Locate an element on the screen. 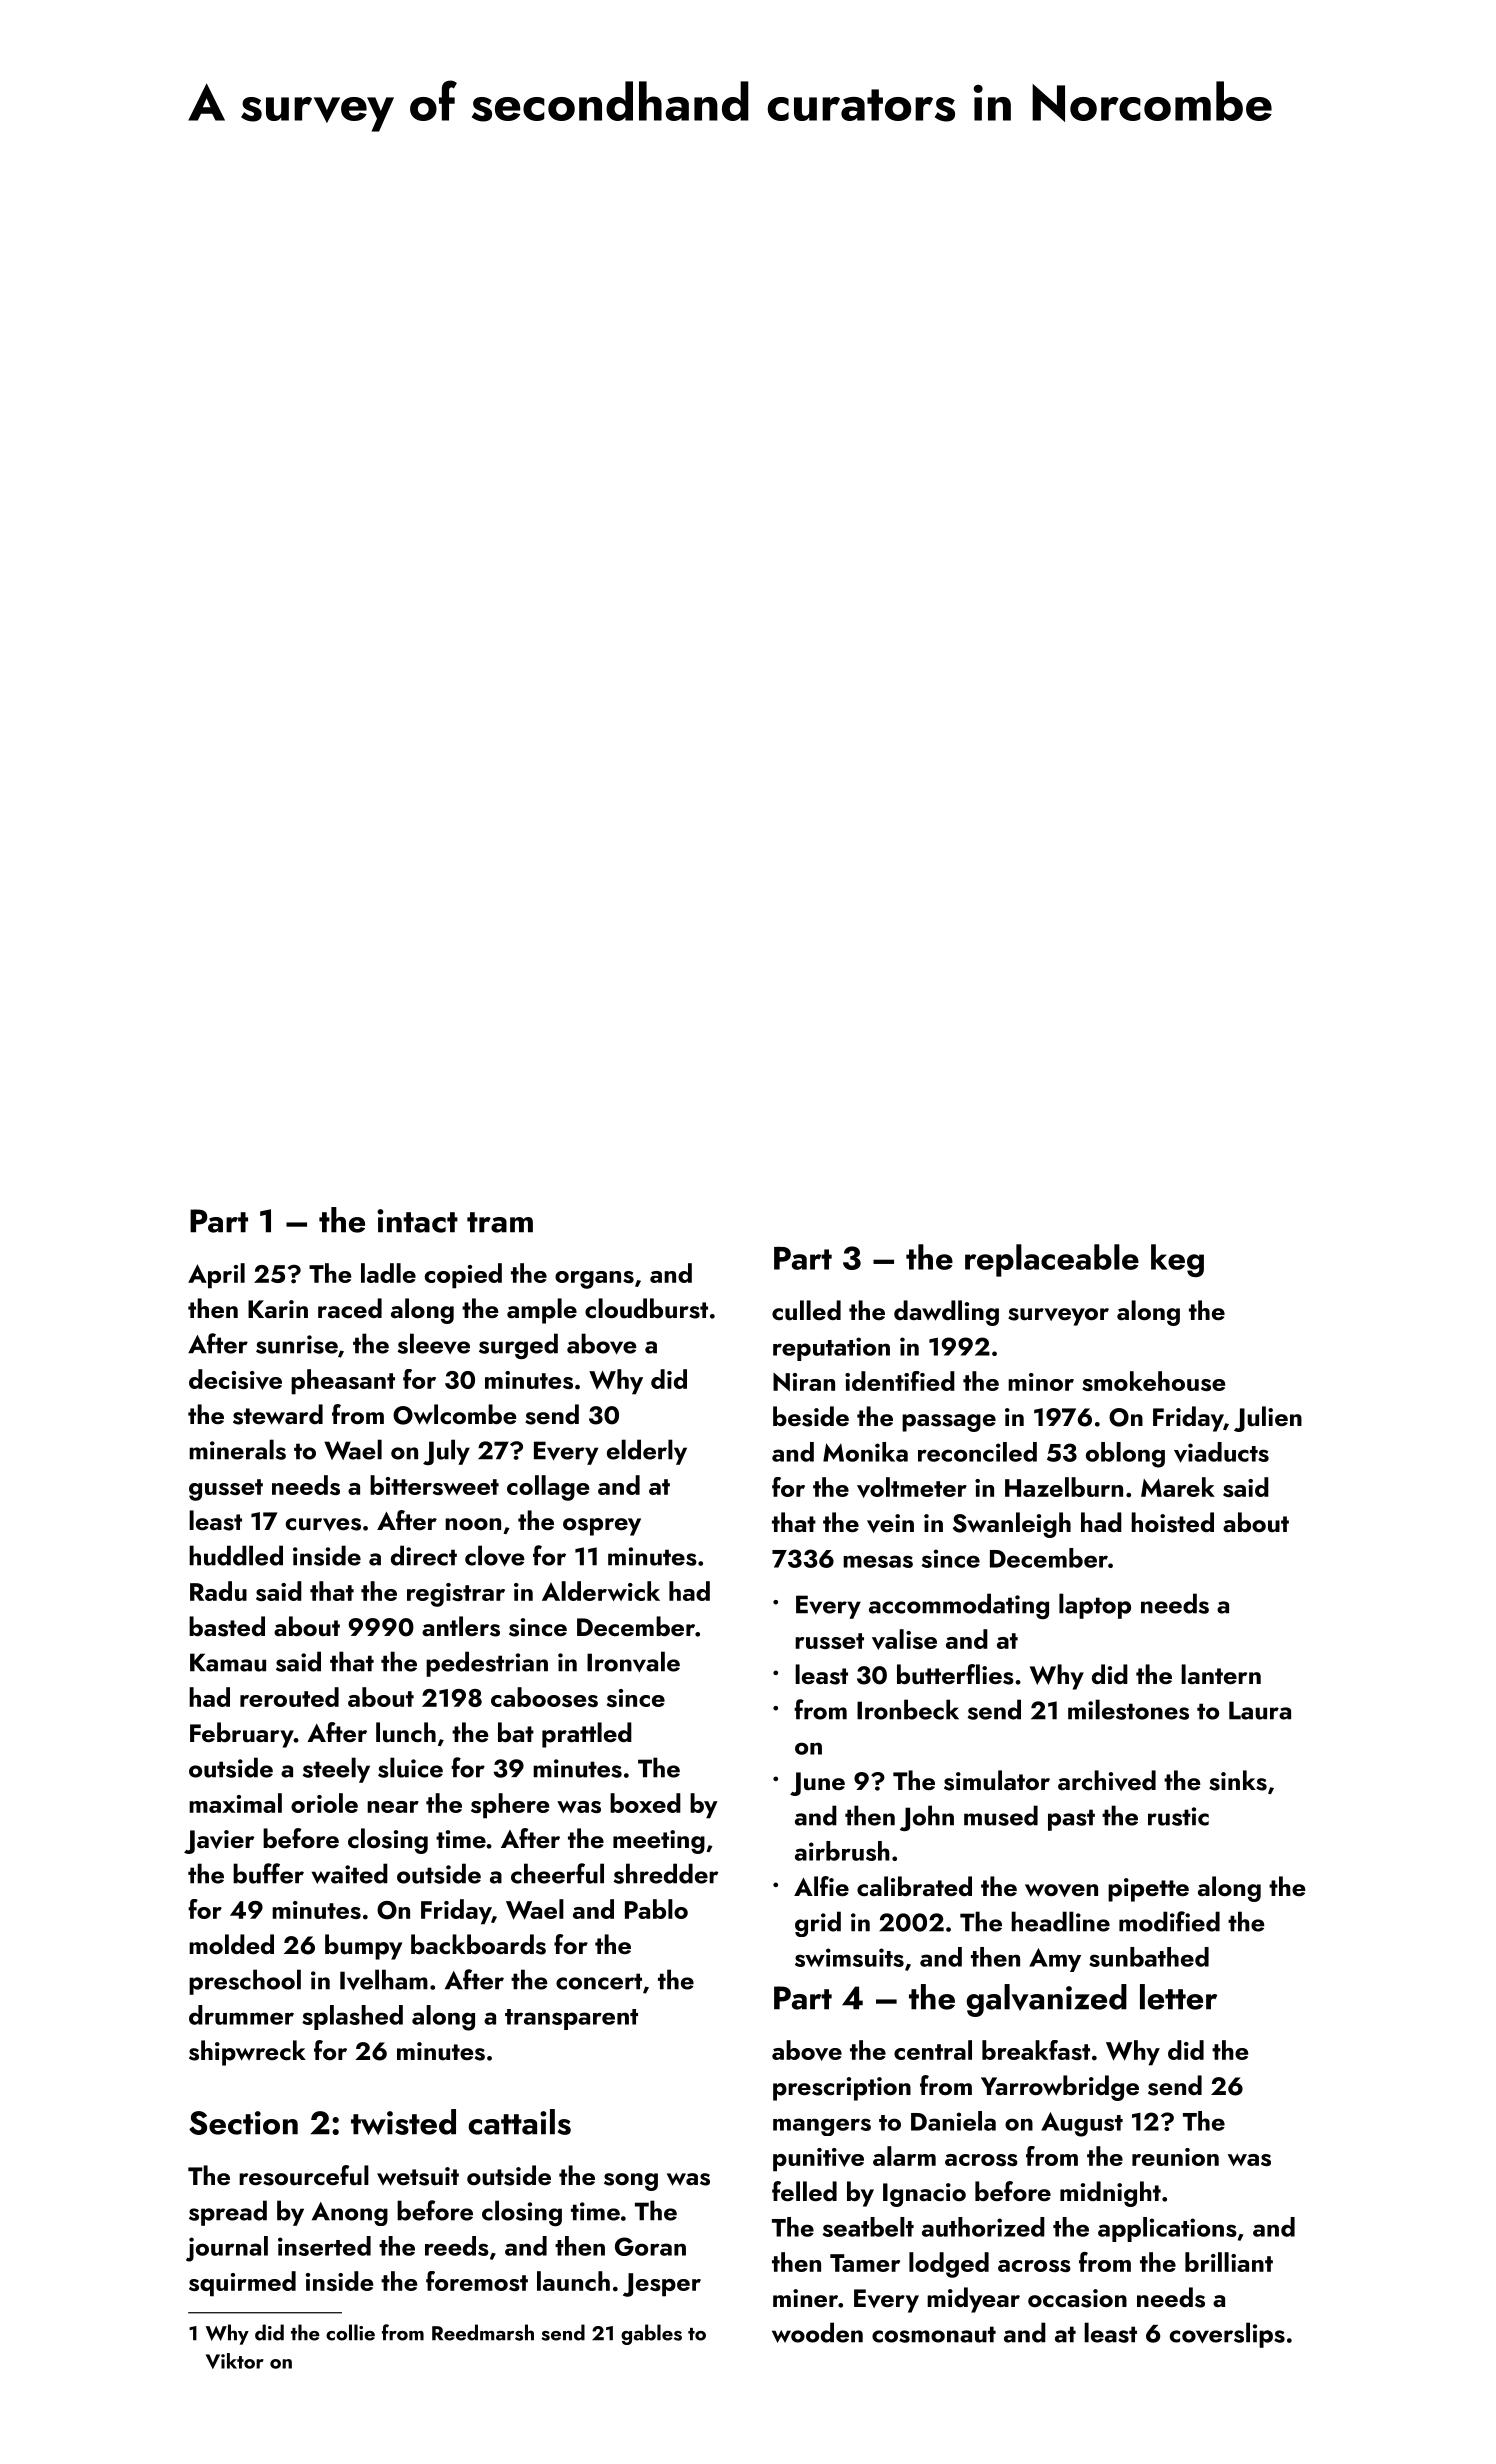 The height and width of the screenshot is (2464, 1496). reunion is located at coordinates (1175, 2157).
